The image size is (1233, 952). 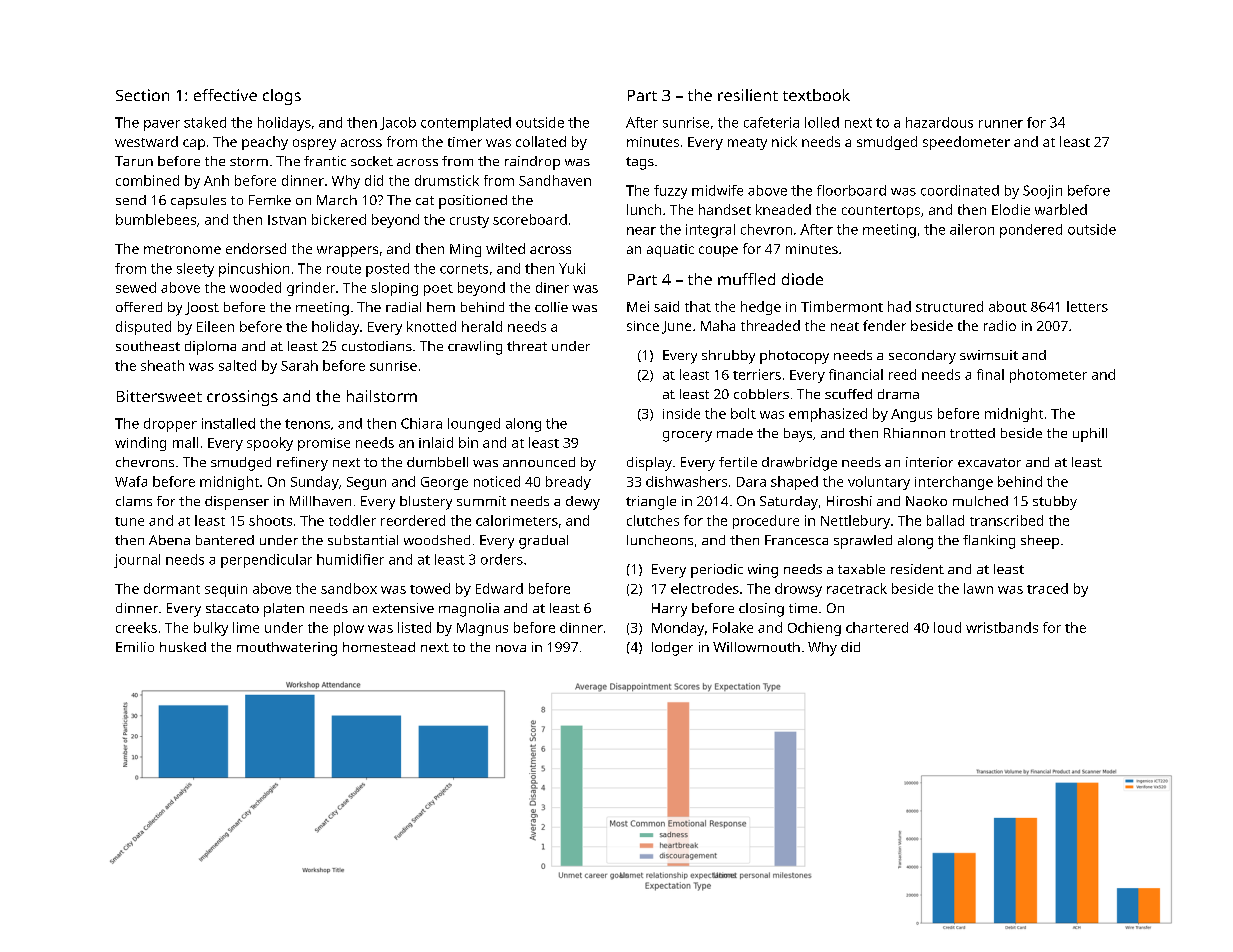 What do you see at coordinates (349, 588) in the page?
I see `sandbox` at bounding box center [349, 588].
